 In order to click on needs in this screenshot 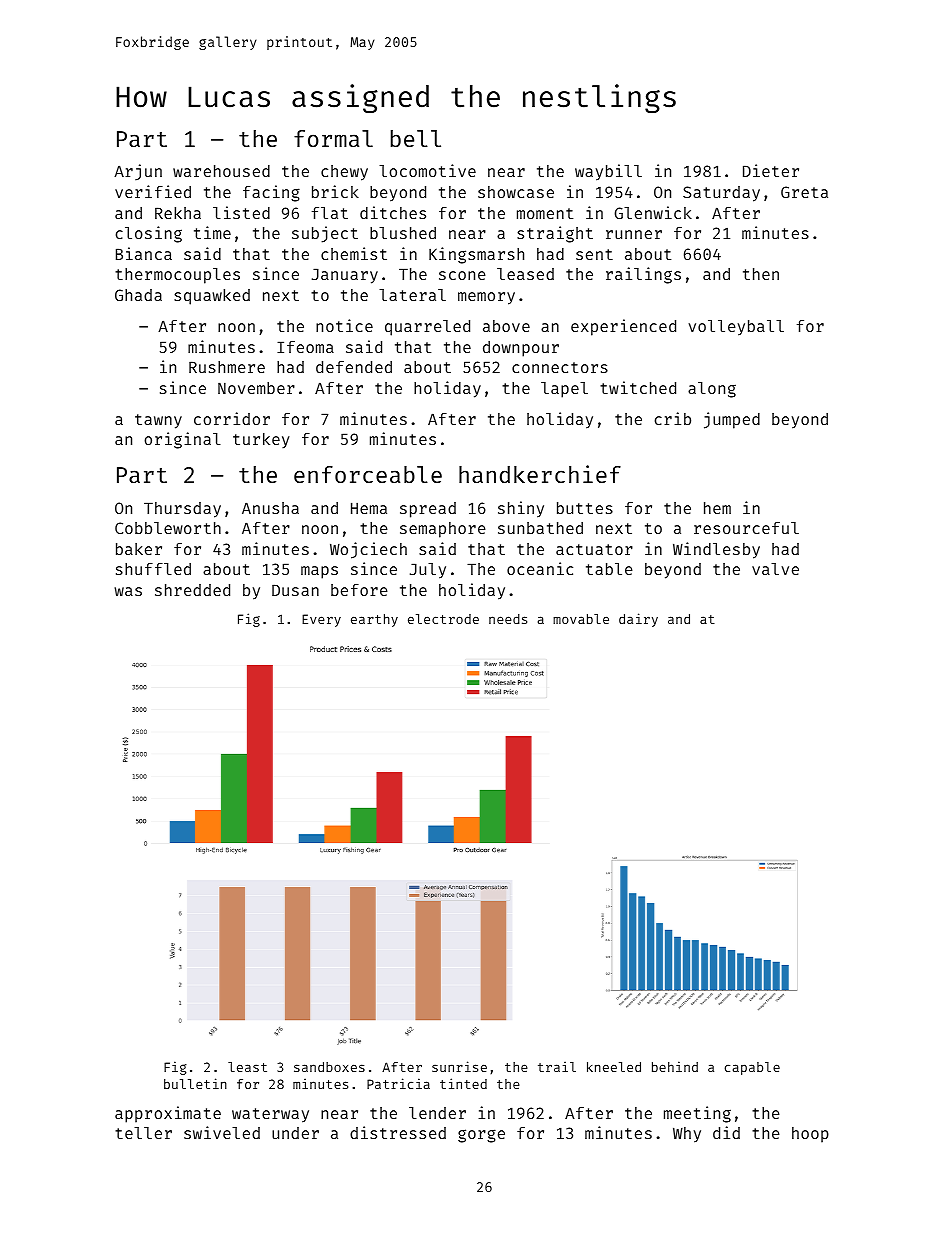, I will do `click(508, 619)`.
